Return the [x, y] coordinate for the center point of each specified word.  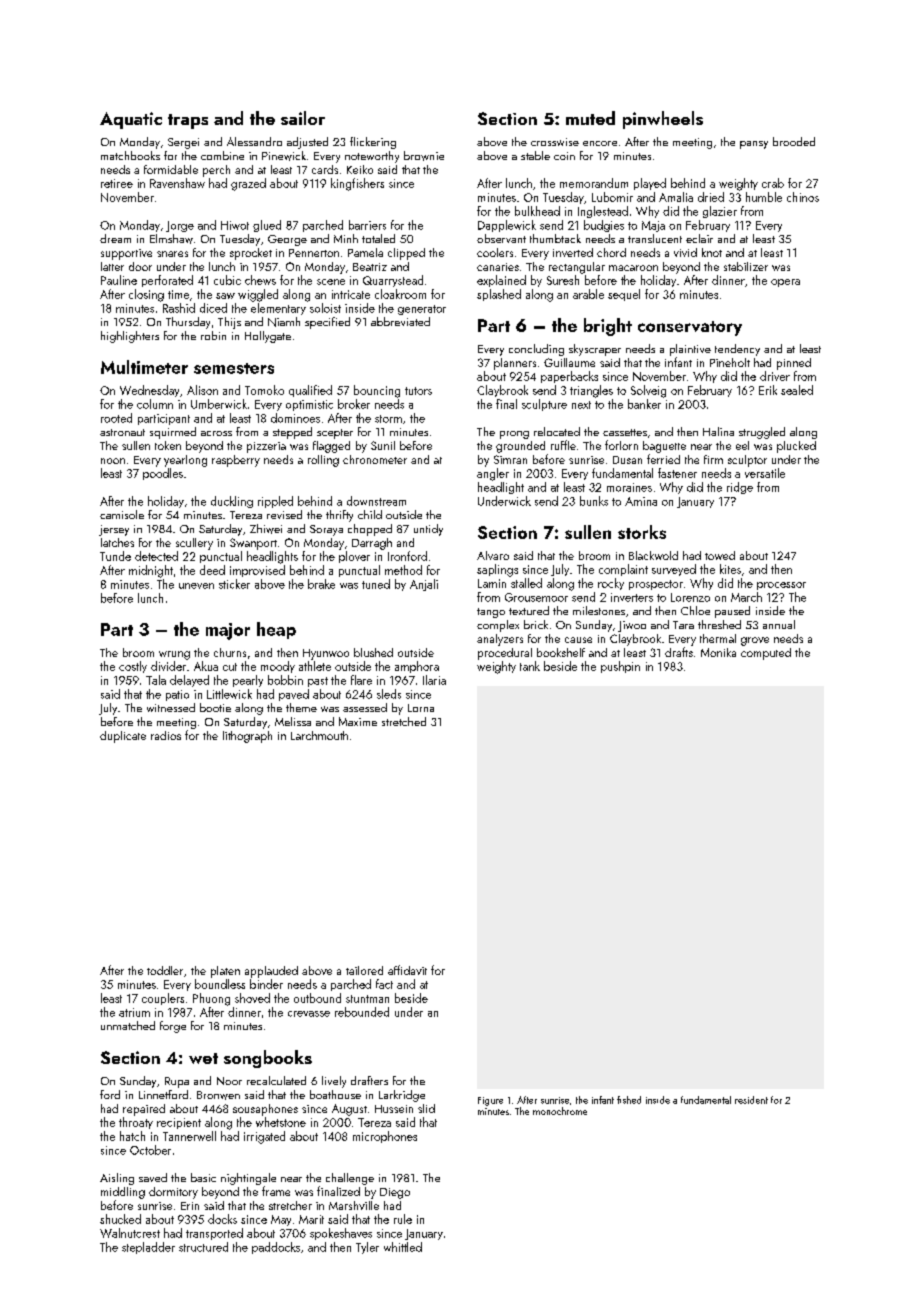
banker [644, 404]
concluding [536, 350]
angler [493, 474]
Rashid [179, 308]
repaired [144, 1110]
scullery [194, 544]
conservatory [690, 328]
